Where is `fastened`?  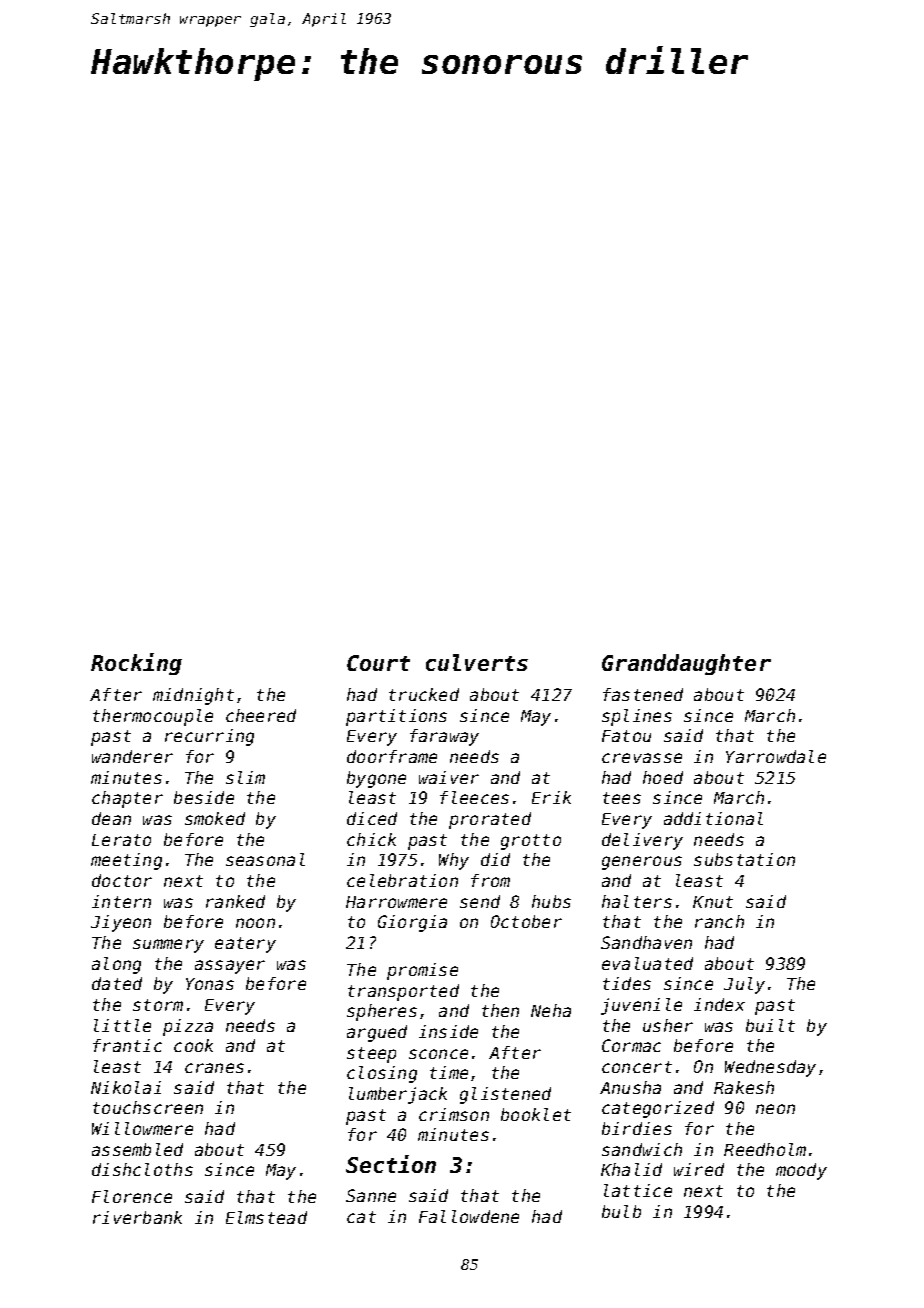 fastened is located at coordinates (643, 694).
